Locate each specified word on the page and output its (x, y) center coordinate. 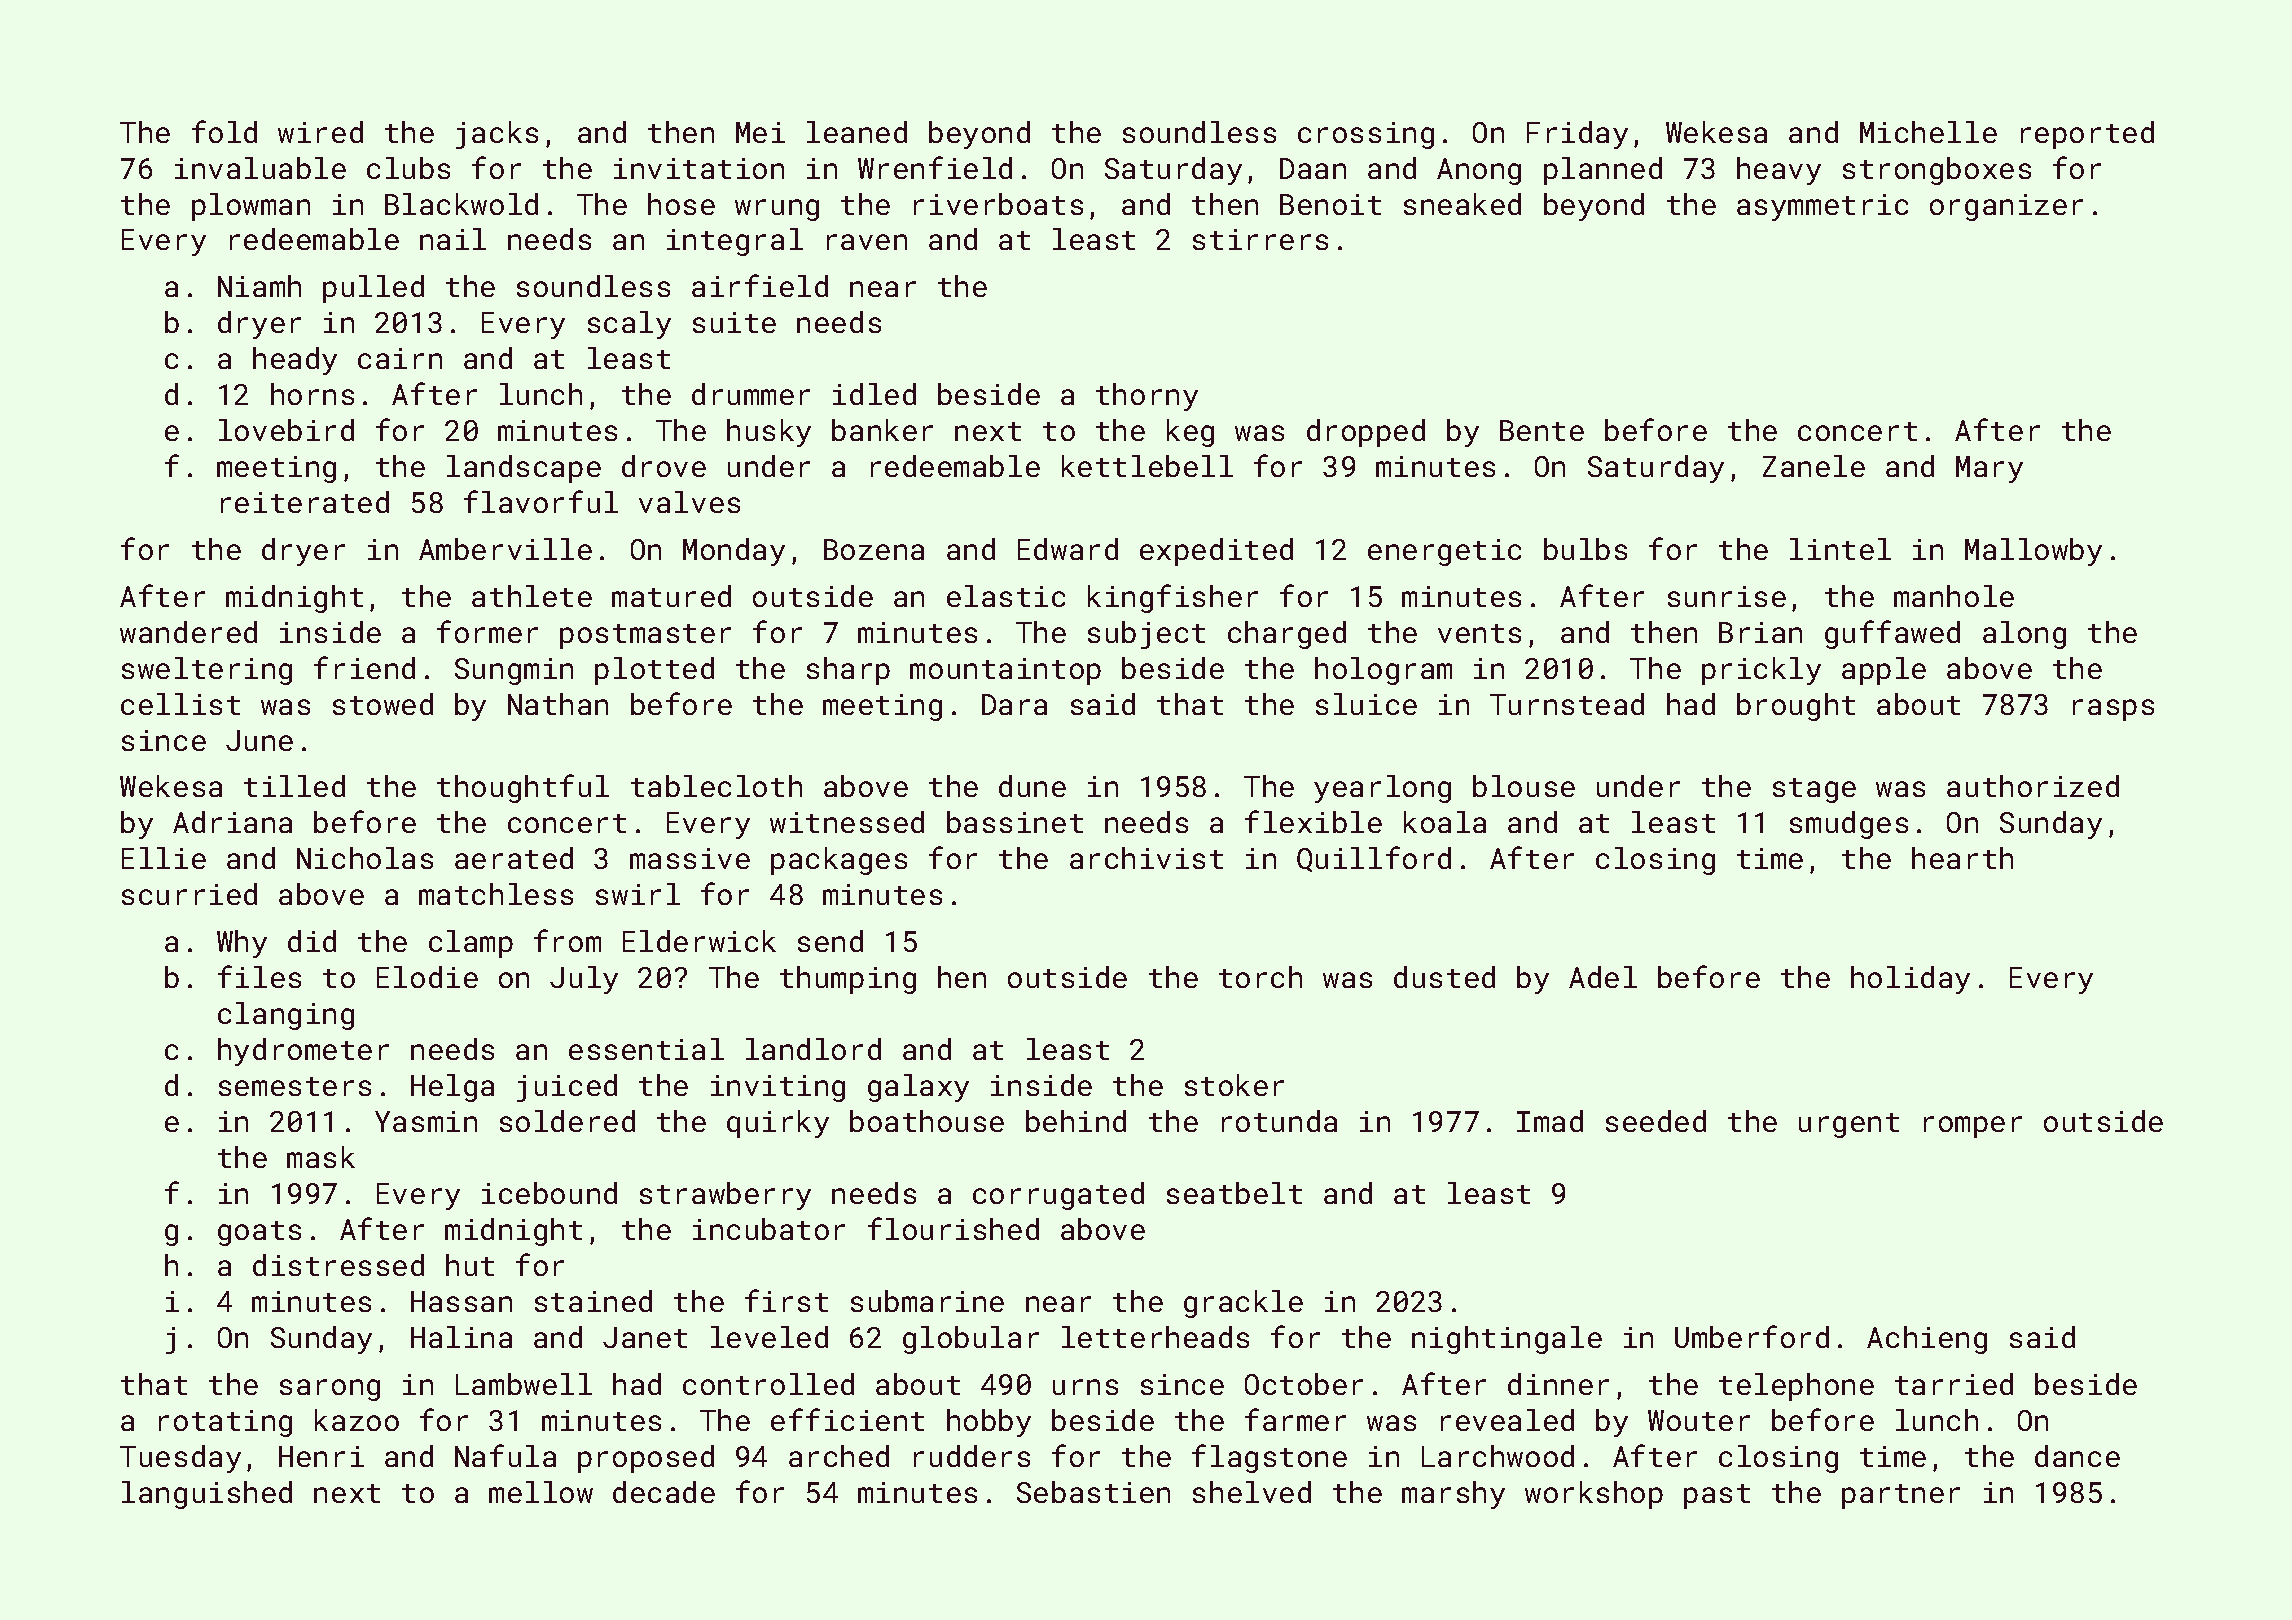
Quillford (1374, 859)
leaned (857, 132)
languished (207, 1495)
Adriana (232, 822)
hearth (1962, 858)
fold (224, 131)
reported (2087, 135)
